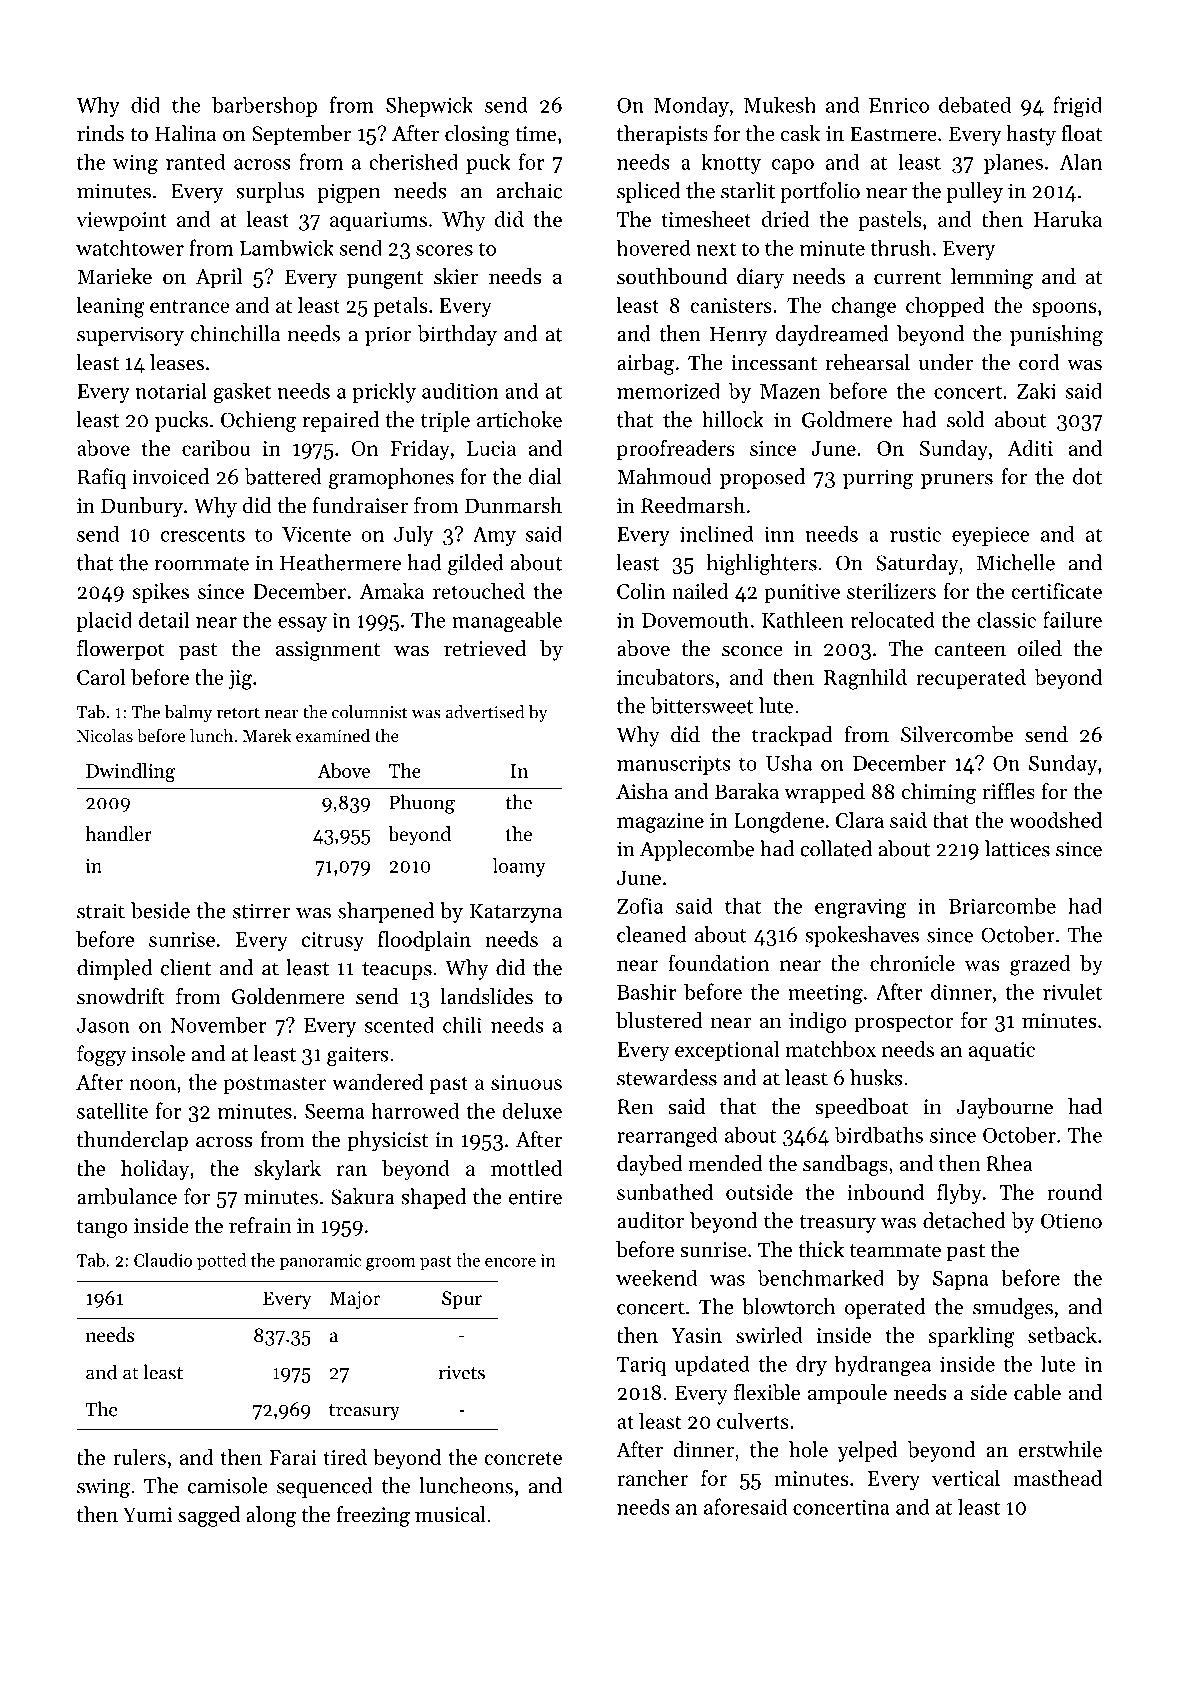 The width and height of the document is (1179, 1707). What do you see at coordinates (974, 192) in the document?
I see `pulley` at bounding box center [974, 192].
